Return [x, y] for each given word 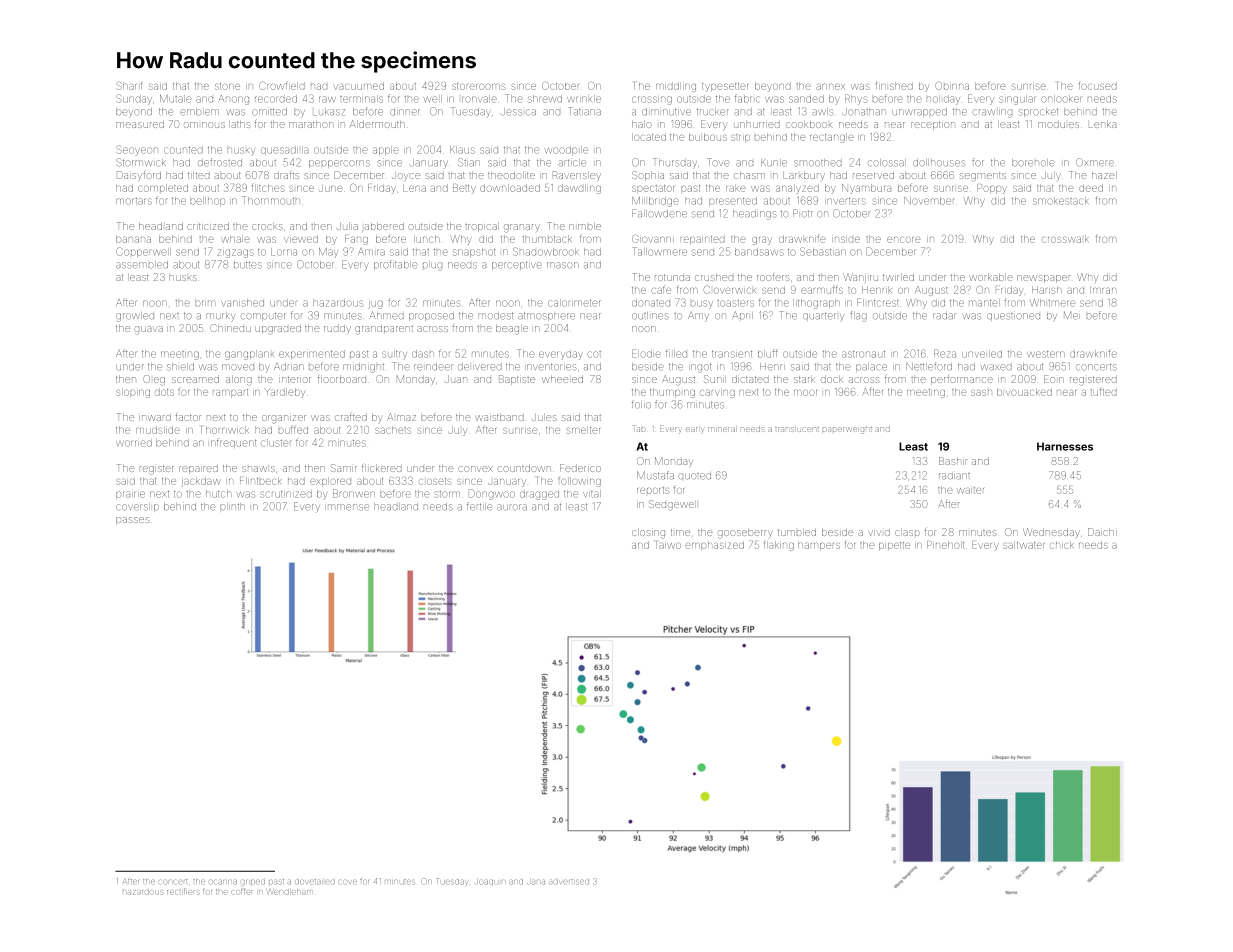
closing [648, 534]
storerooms [478, 86]
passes [133, 521]
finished [894, 86]
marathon [311, 124]
